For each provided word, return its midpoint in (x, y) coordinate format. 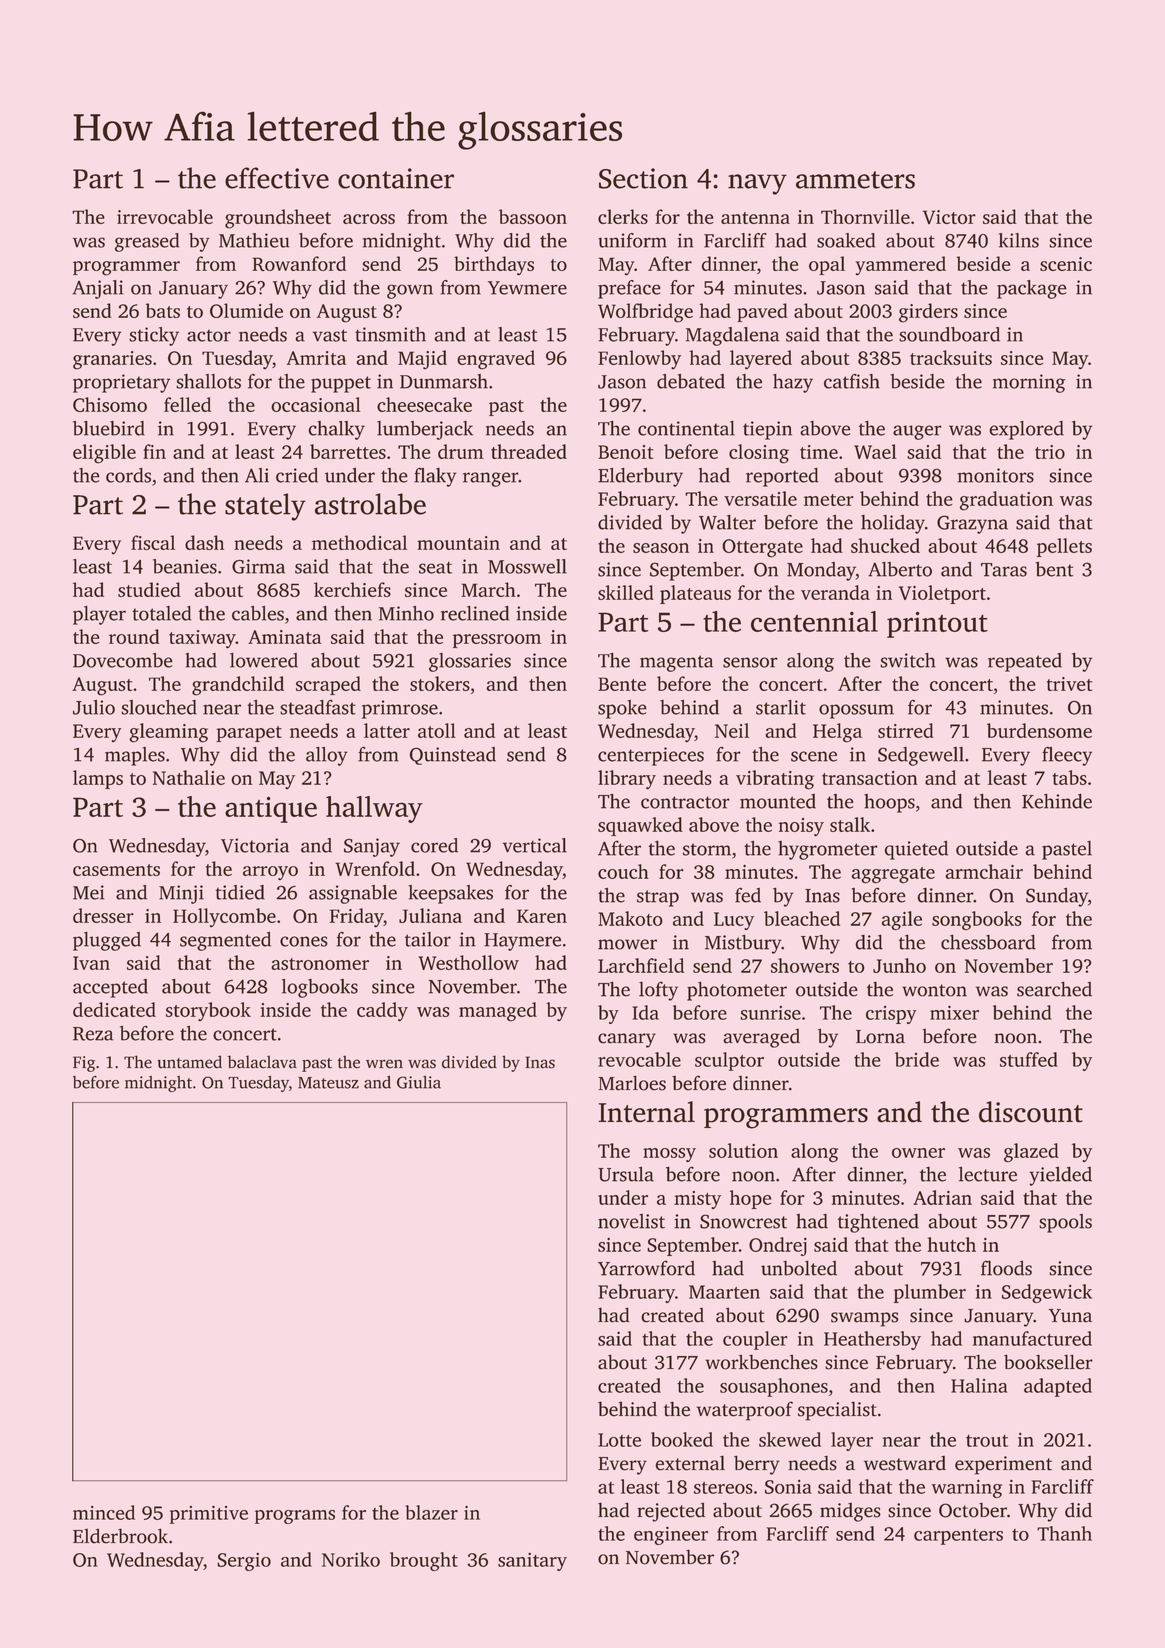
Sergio (244, 1562)
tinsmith (390, 334)
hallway (374, 809)
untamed (189, 1062)
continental (686, 428)
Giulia (419, 1082)
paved (762, 312)
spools (1065, 1223)
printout (937, 625)
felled (187, 404)
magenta (676, 663)
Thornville (865, 216)
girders (928, 313)
